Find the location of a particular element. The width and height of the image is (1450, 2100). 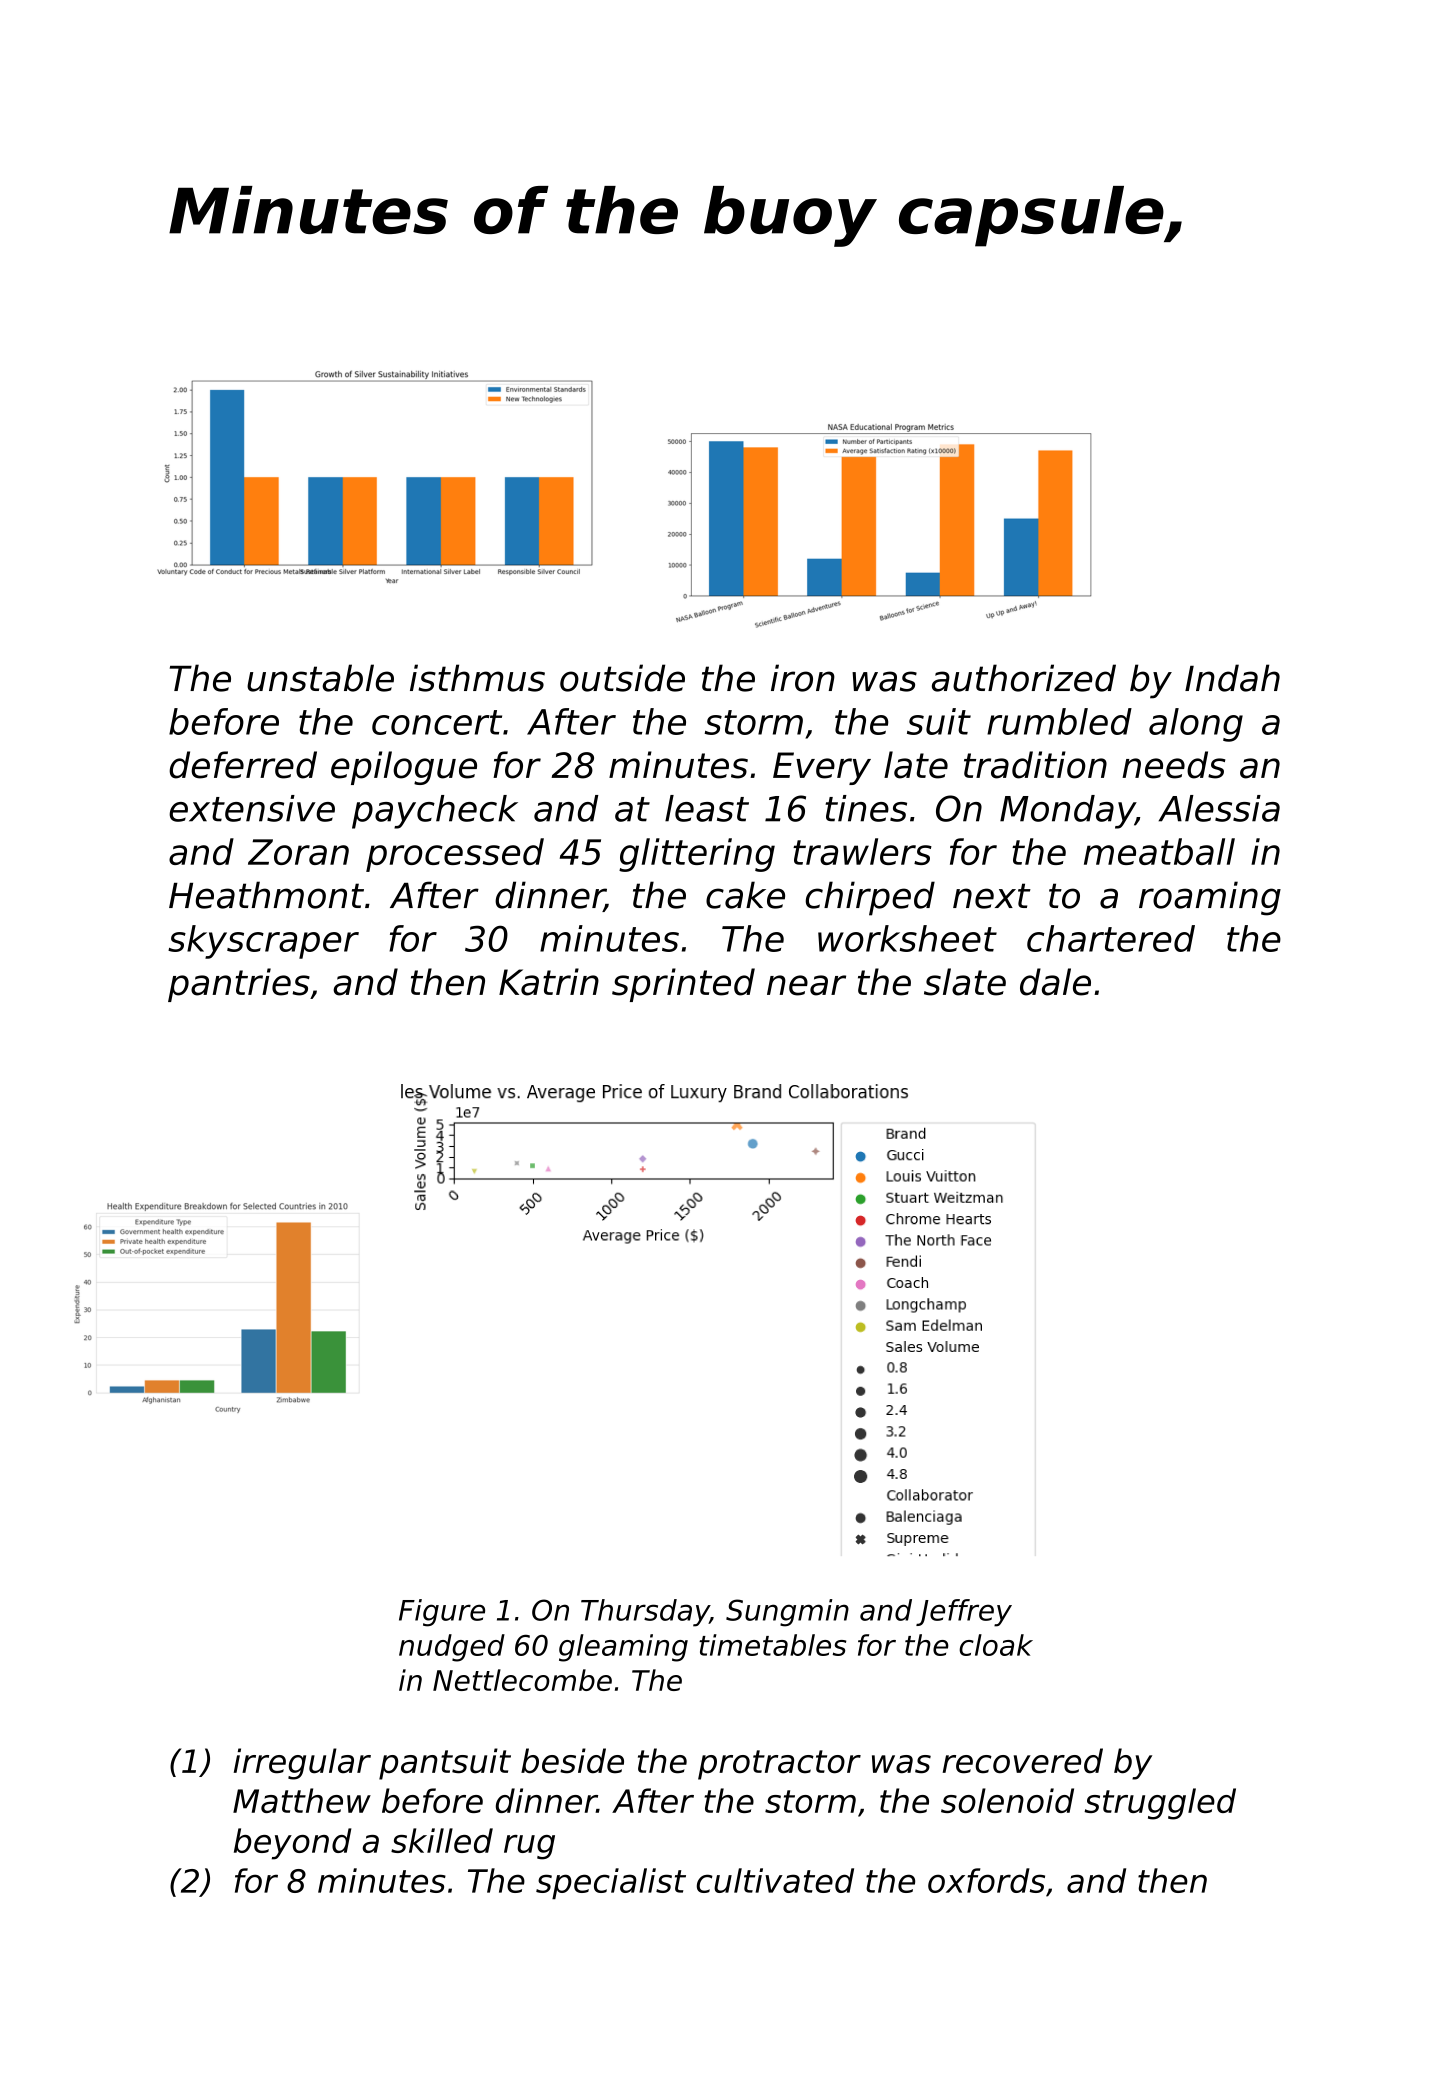

Sungmin is located at coordinates (787, 1613).
